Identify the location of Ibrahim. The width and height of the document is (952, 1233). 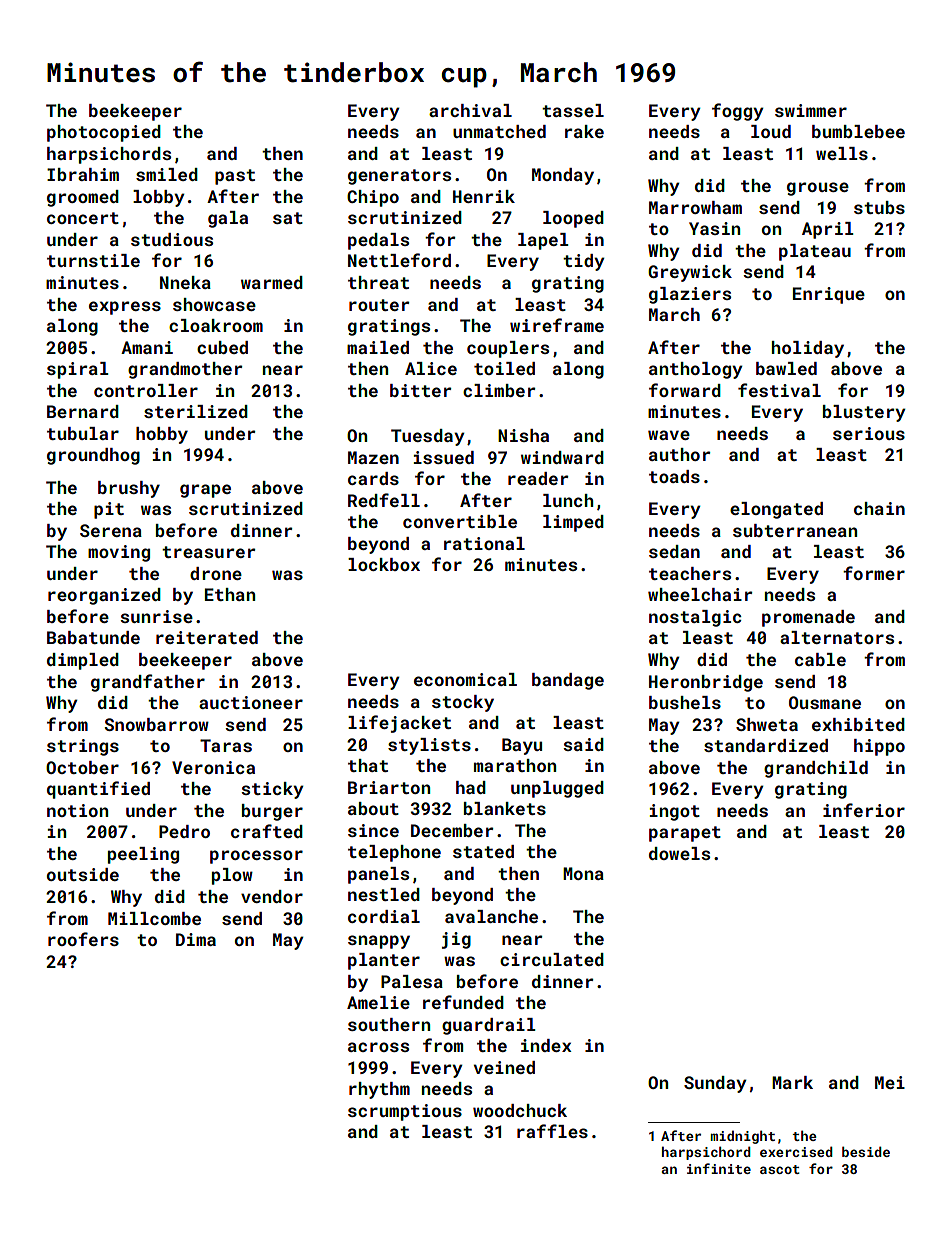
(83, 174).
